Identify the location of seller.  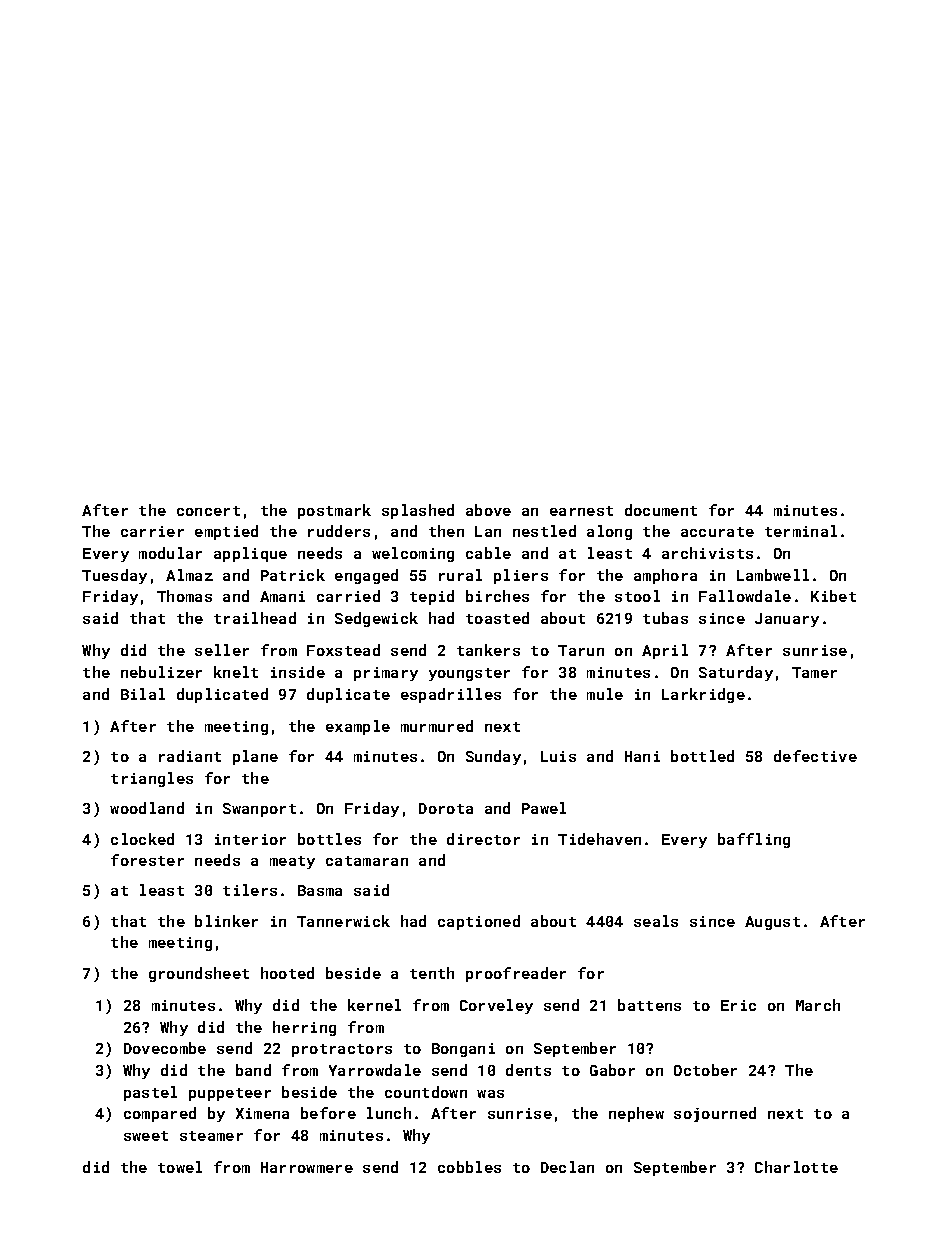
(222, 650).
